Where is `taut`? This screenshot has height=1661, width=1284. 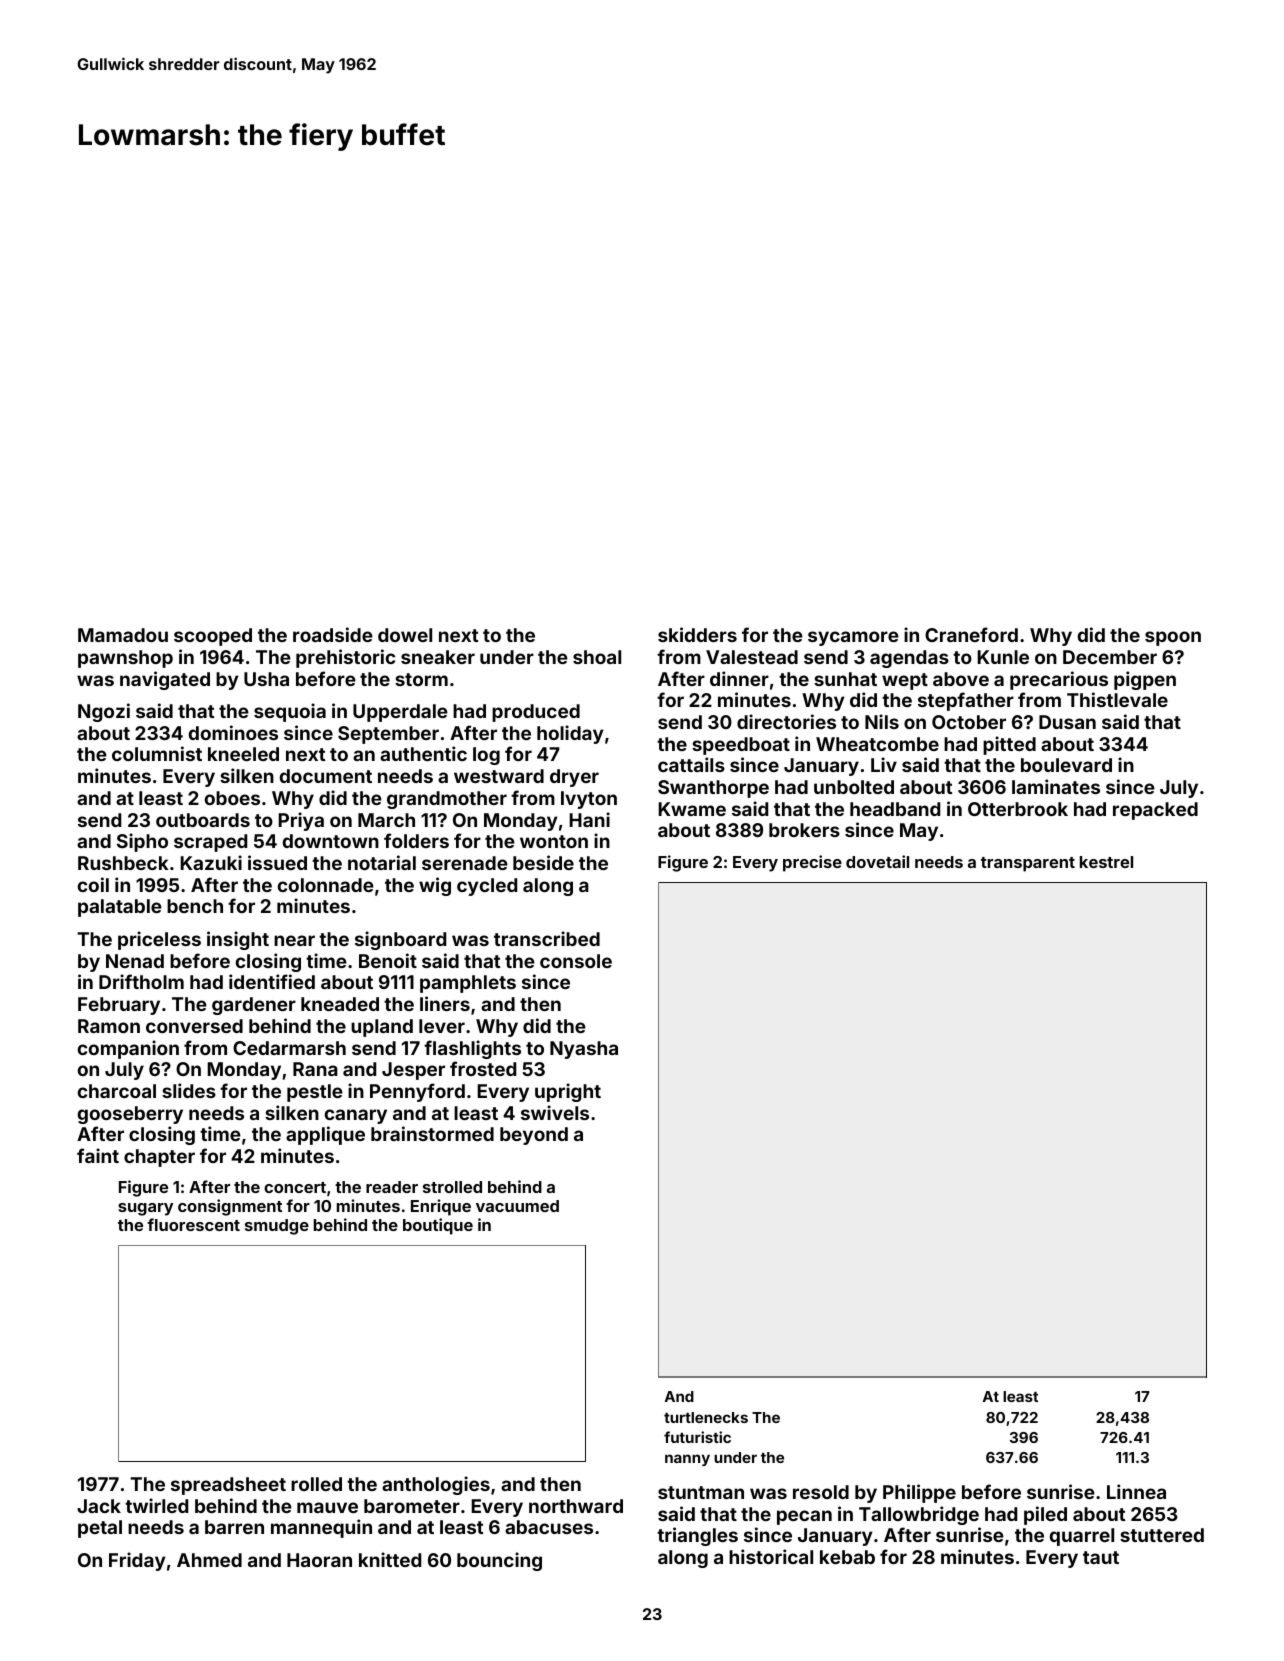 taut is located at coordinates (1101, 1557).
